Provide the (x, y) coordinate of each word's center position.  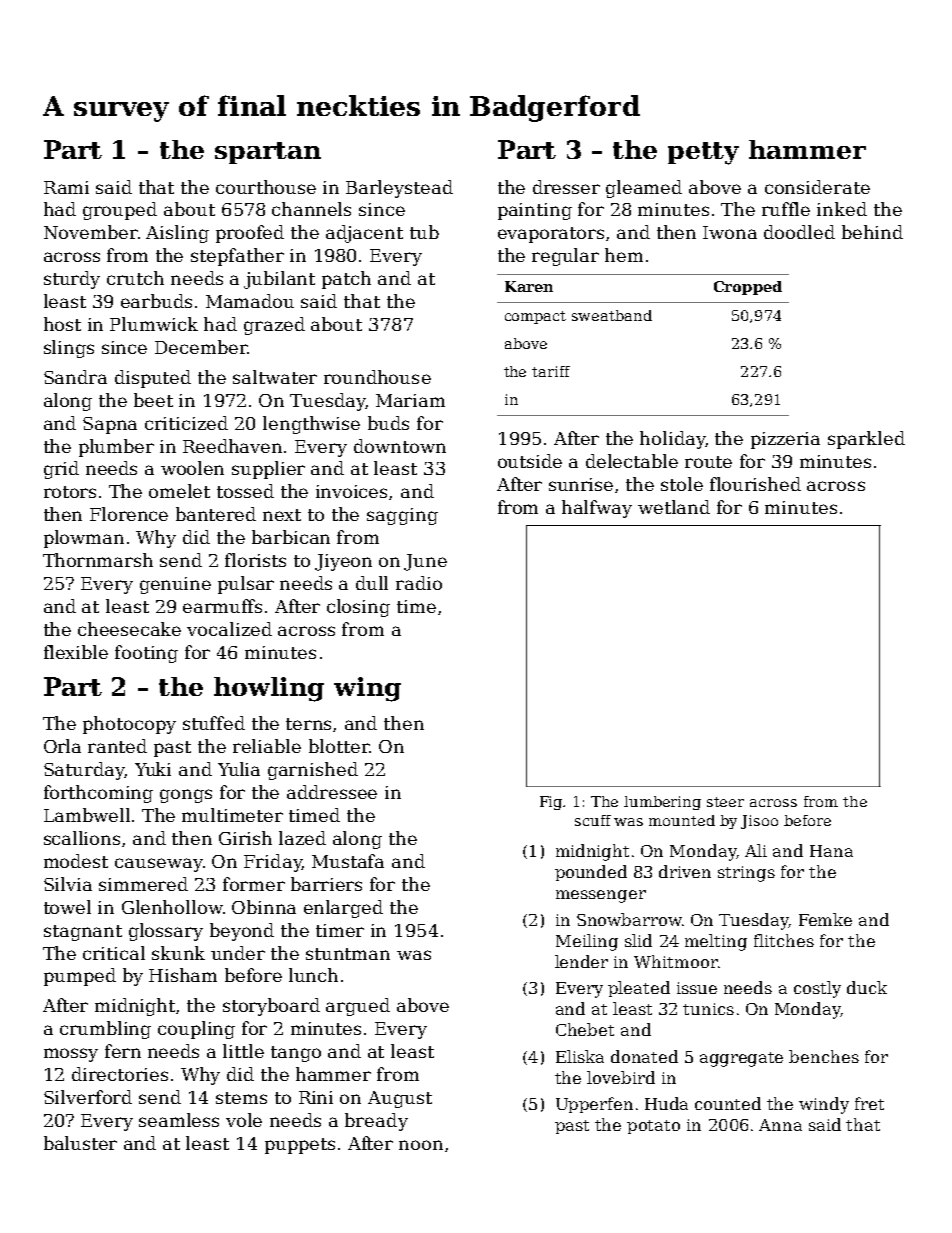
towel (67, 907)
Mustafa (348, 861)
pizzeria (785, 440)
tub (424, 232)
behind (872, 232)
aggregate (741, 1059)
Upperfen (594, 1105)
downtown (400, 446)
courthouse (266, 187)
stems (241, 1098)
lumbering (662, 803)
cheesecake (129, 629)
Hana (831, 851)
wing (367, 689)
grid (61, 470)
